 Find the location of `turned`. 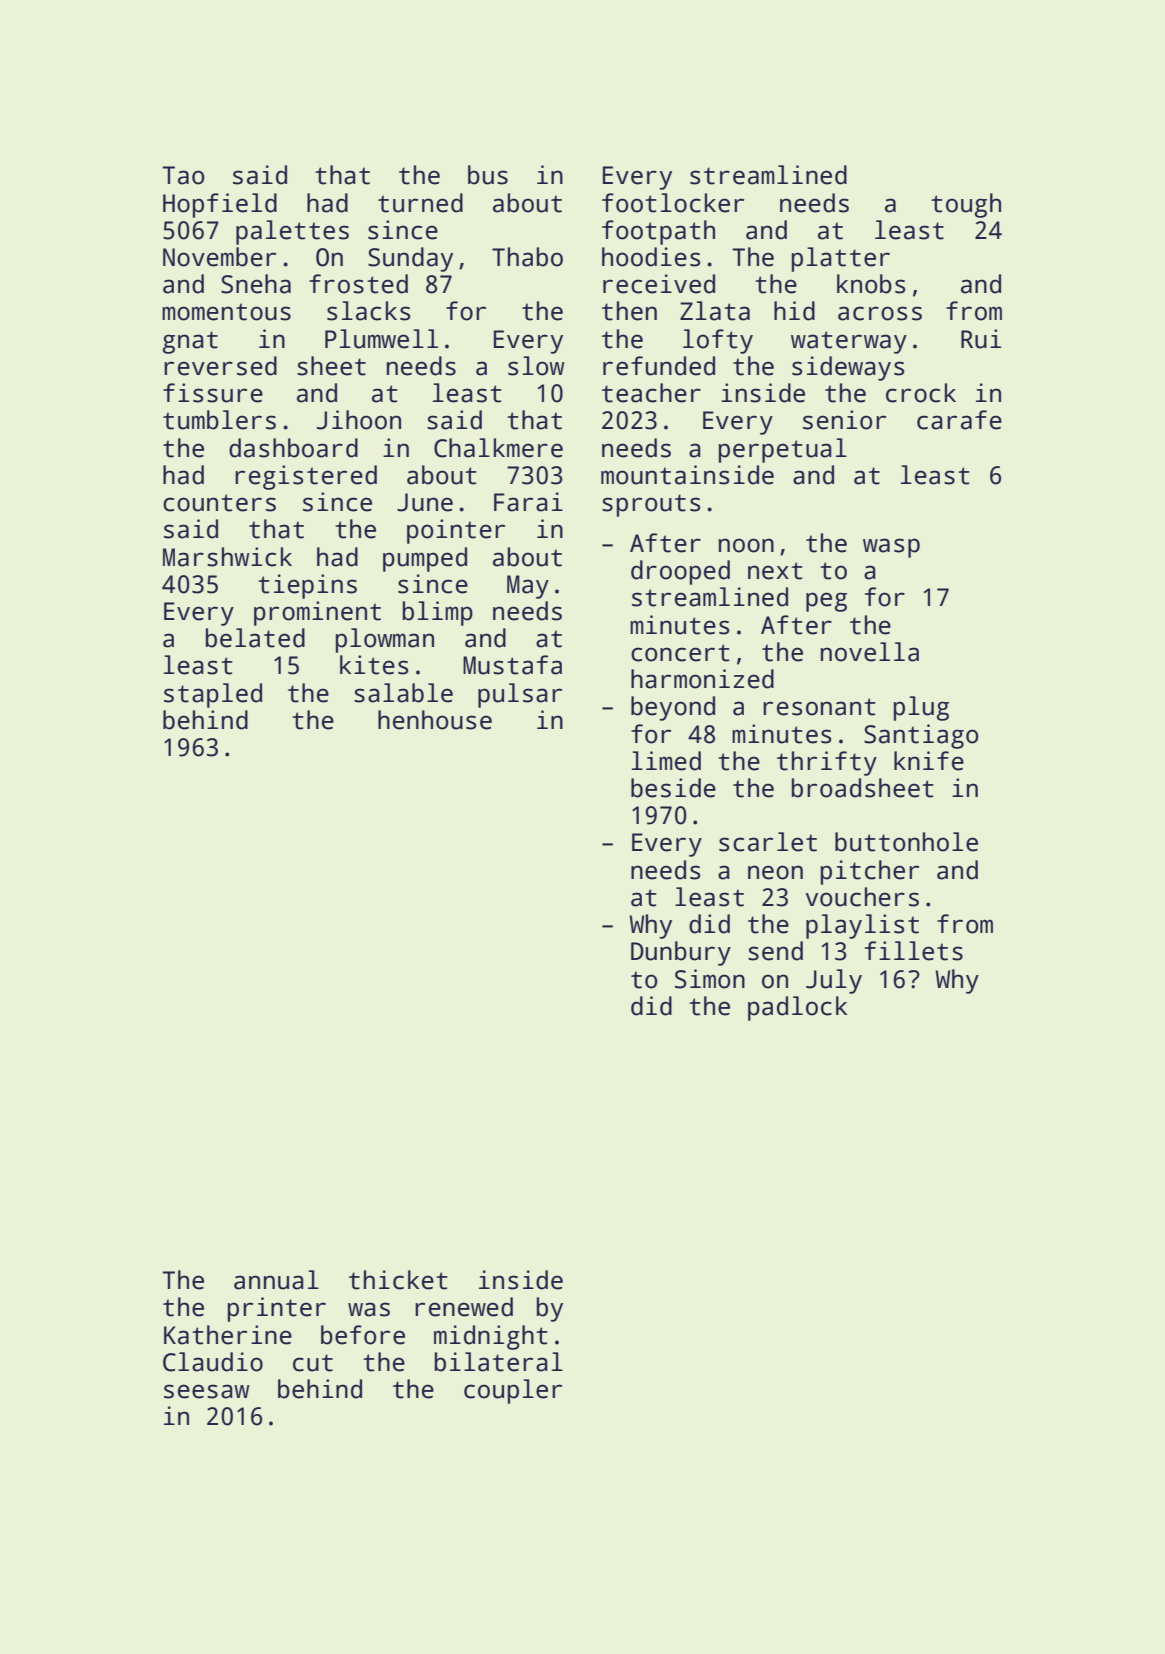

turned is located at coordinates (420, 203).
